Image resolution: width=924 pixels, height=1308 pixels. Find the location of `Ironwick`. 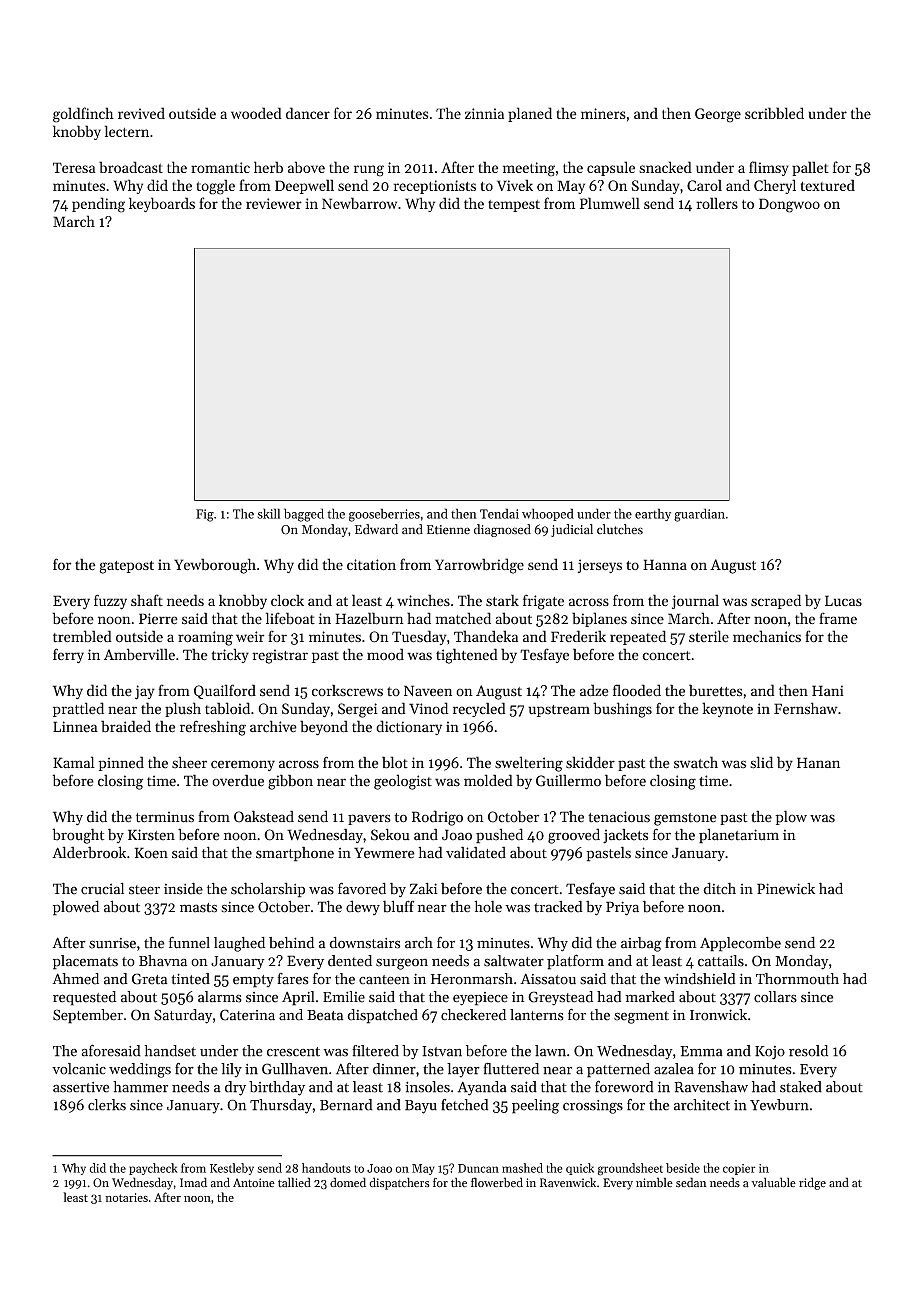

Ironwick is located at coordinates (718, 1015).
